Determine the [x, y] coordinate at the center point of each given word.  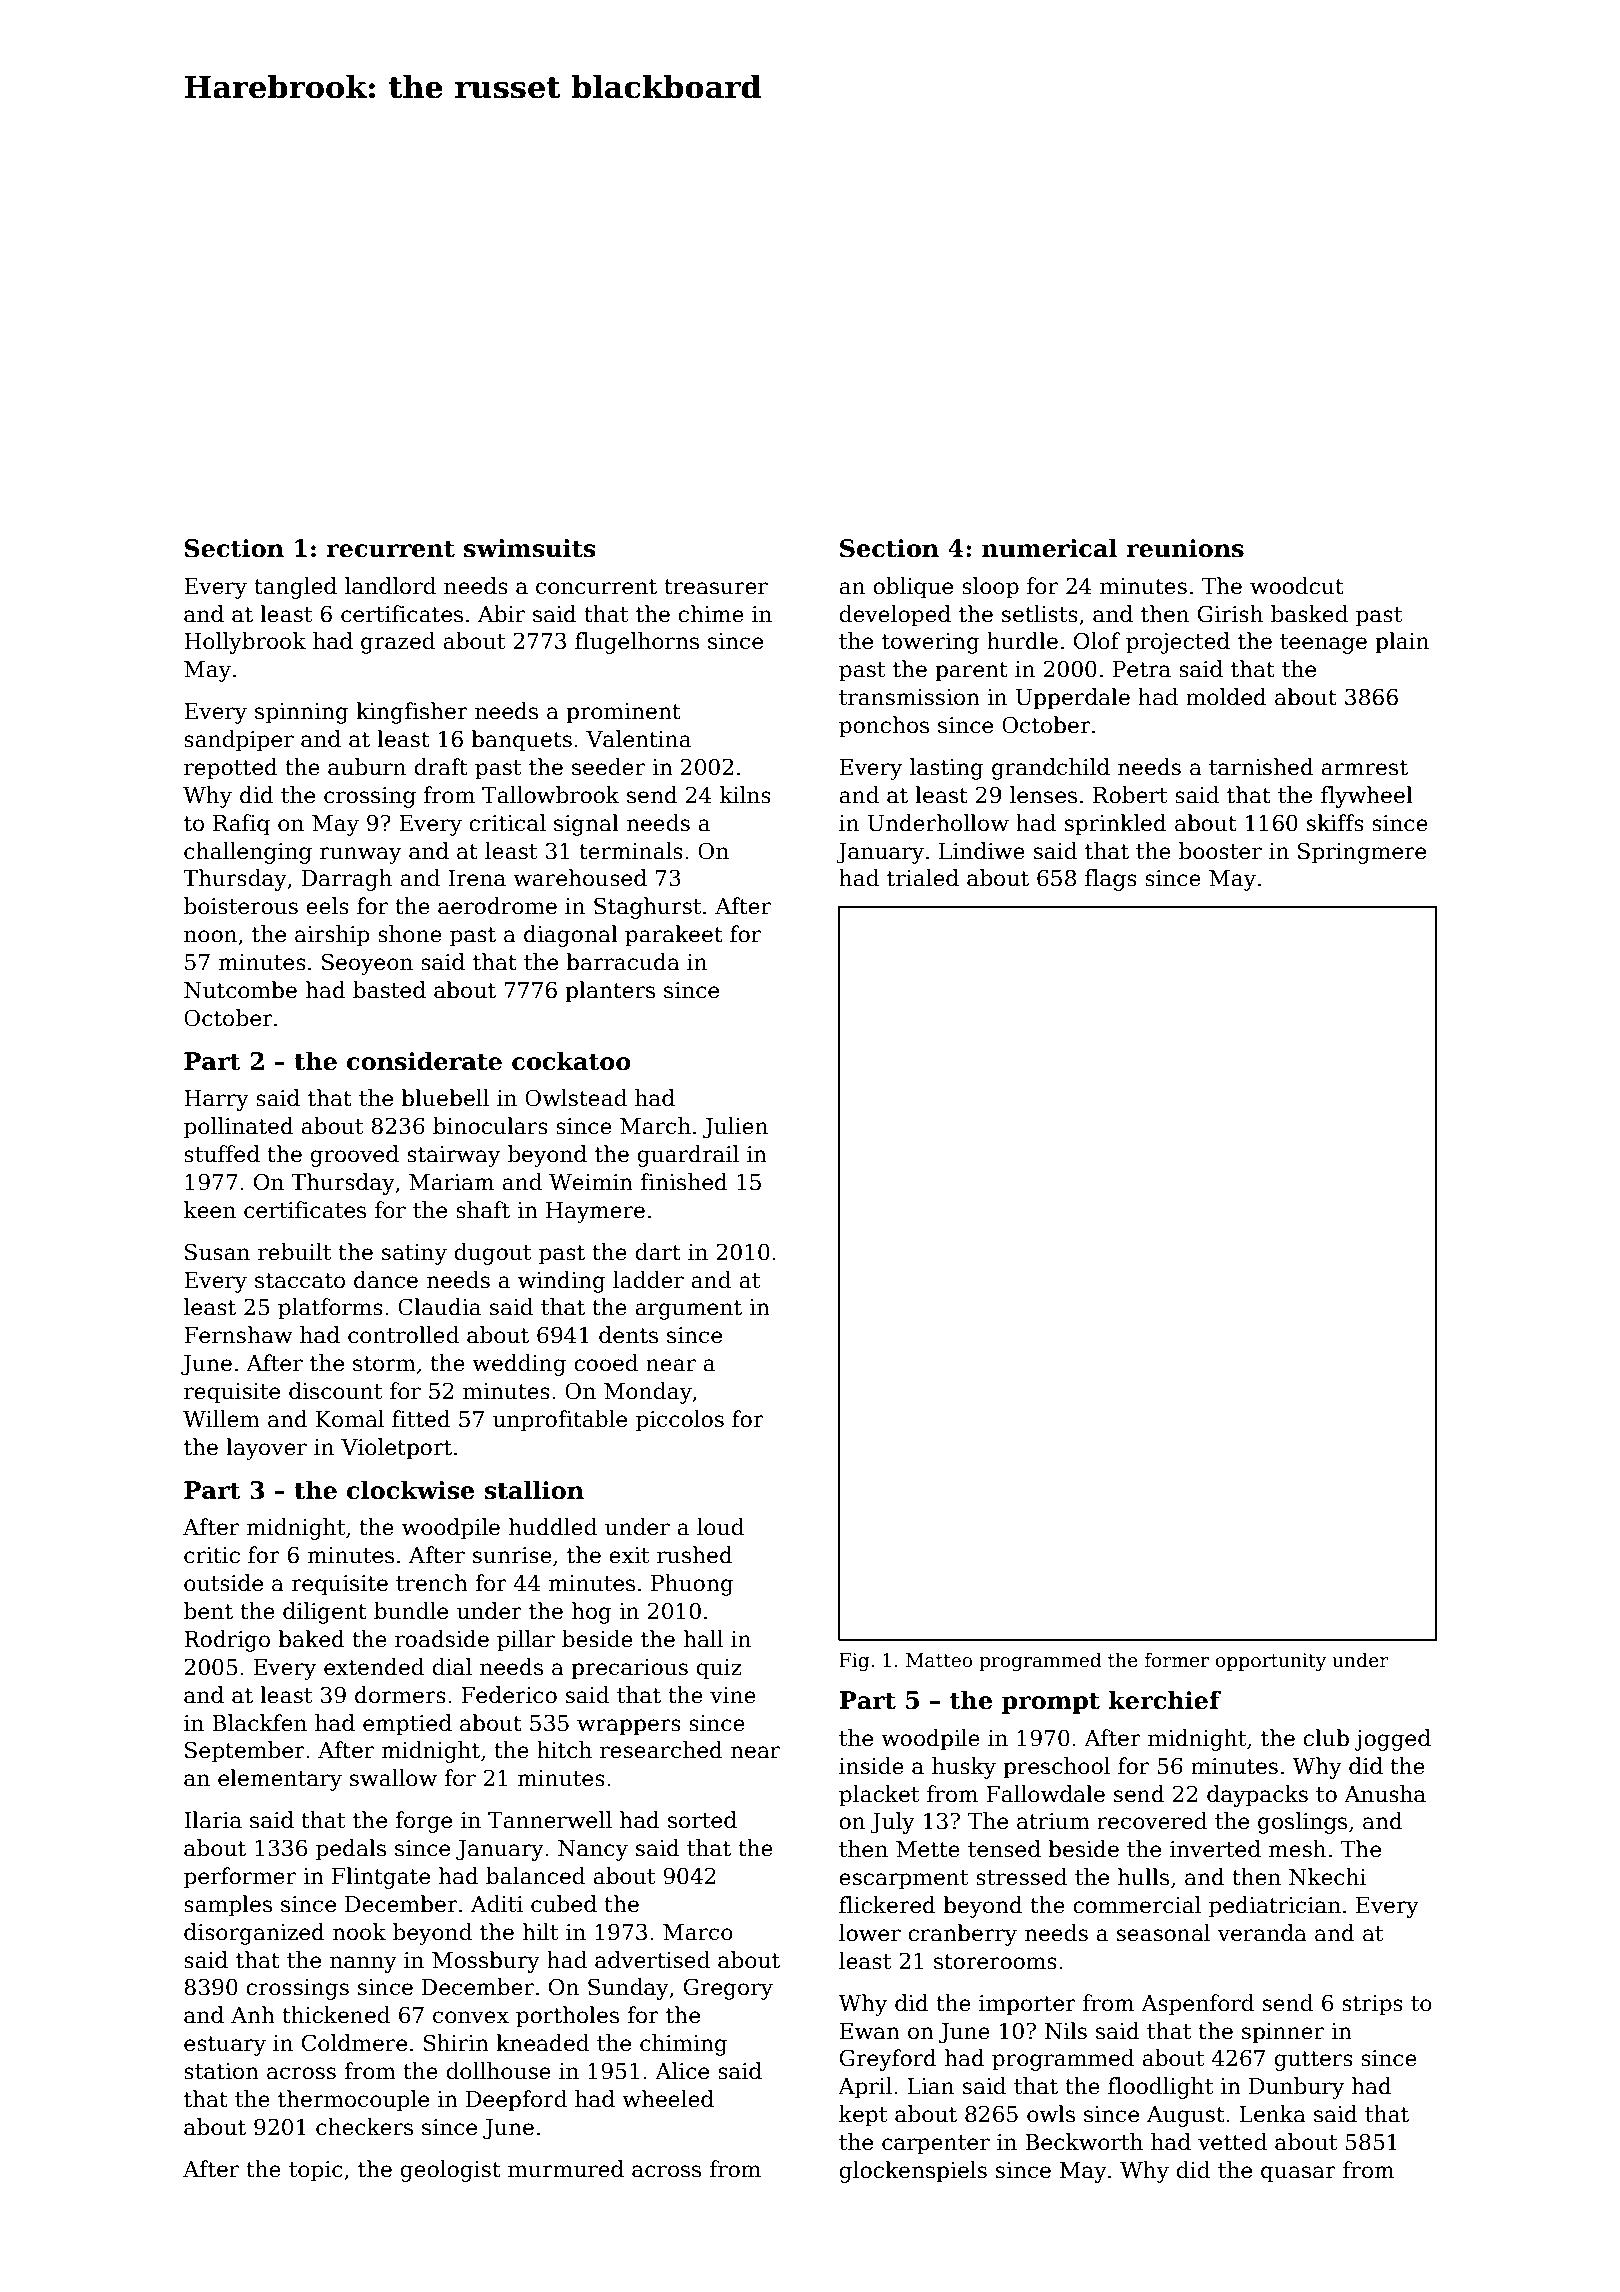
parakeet [674, 936]
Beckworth [1084, 2142]
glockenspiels [913, 2172]
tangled [295, 588]
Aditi [497, 1904]
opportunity [1271, 1662]
